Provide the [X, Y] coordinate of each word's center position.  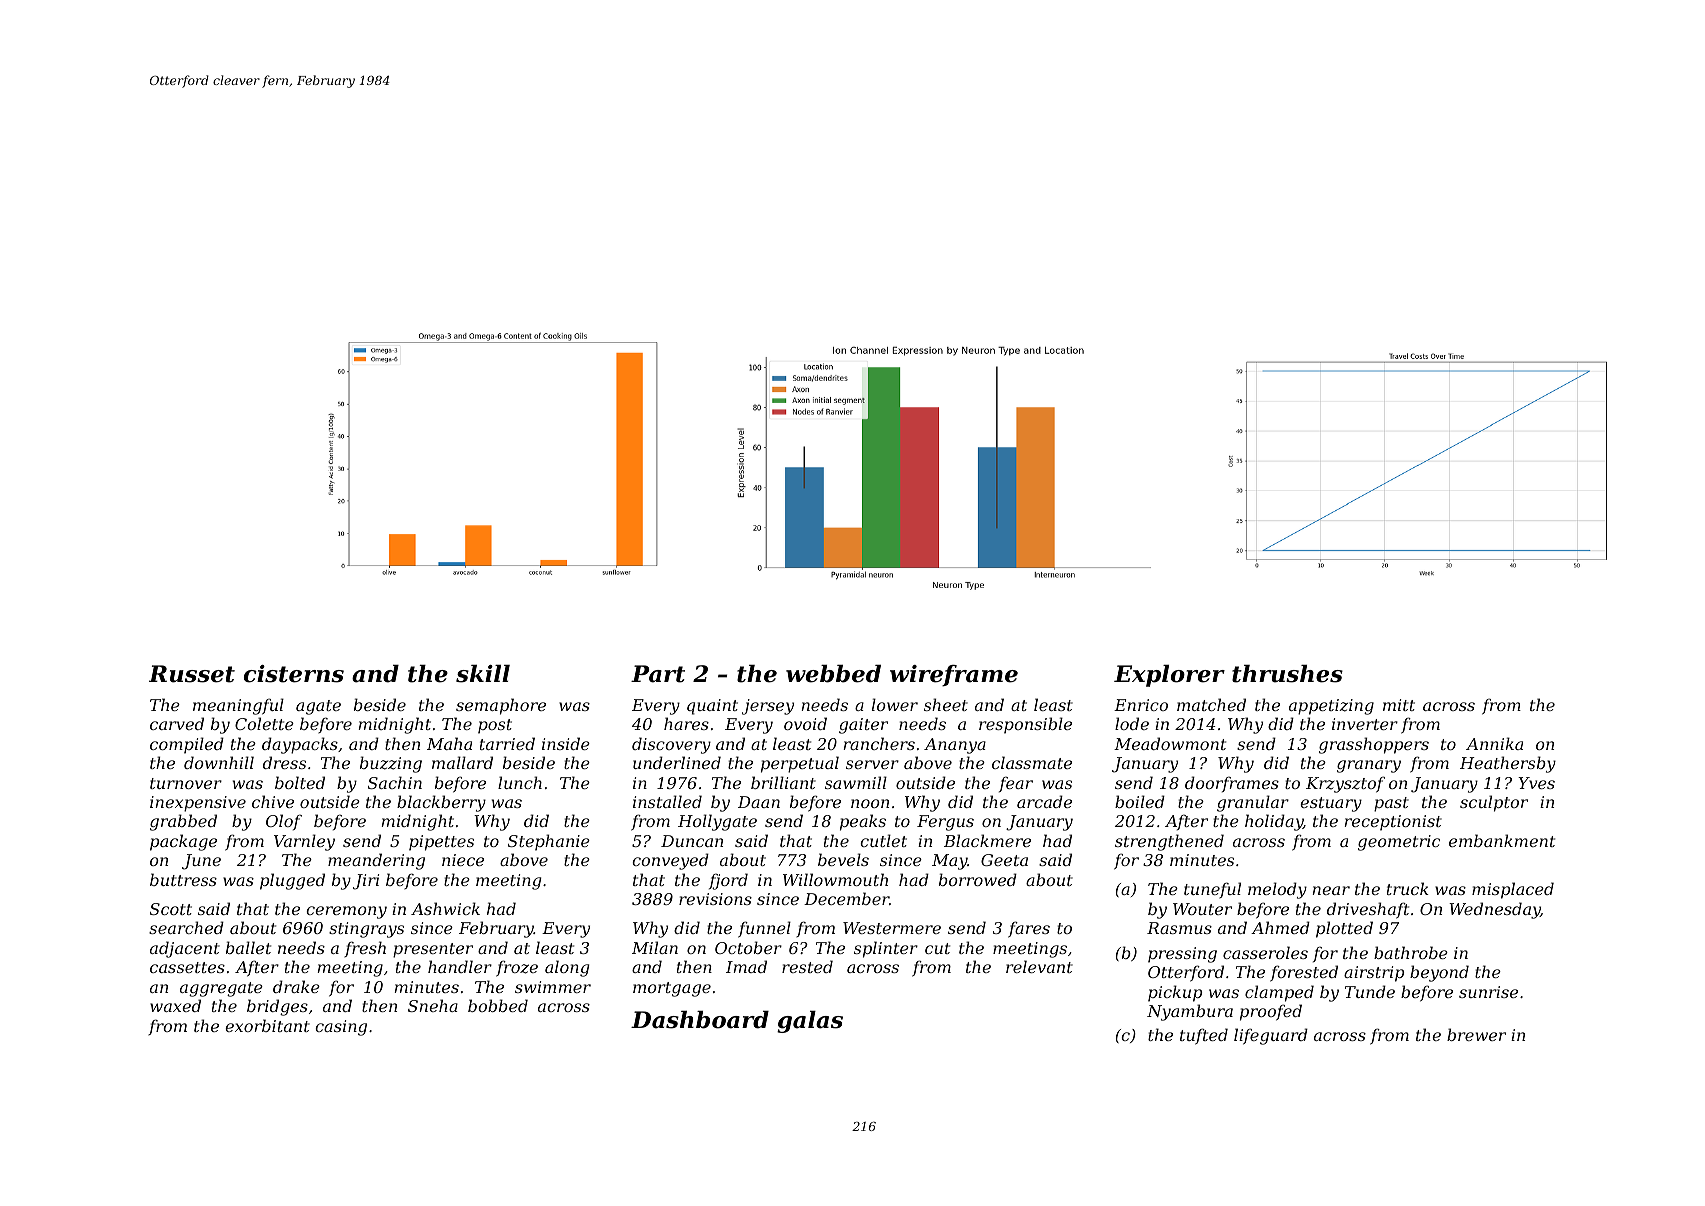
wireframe [954, 675]
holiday [1274, 822]
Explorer [1169, 676]
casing [341, 1028]
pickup [1175, 993]
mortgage [672, 989]
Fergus [945, 823]
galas [810, 1022]
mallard [462, 762]
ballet [248, 947]
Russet [192, 674]
